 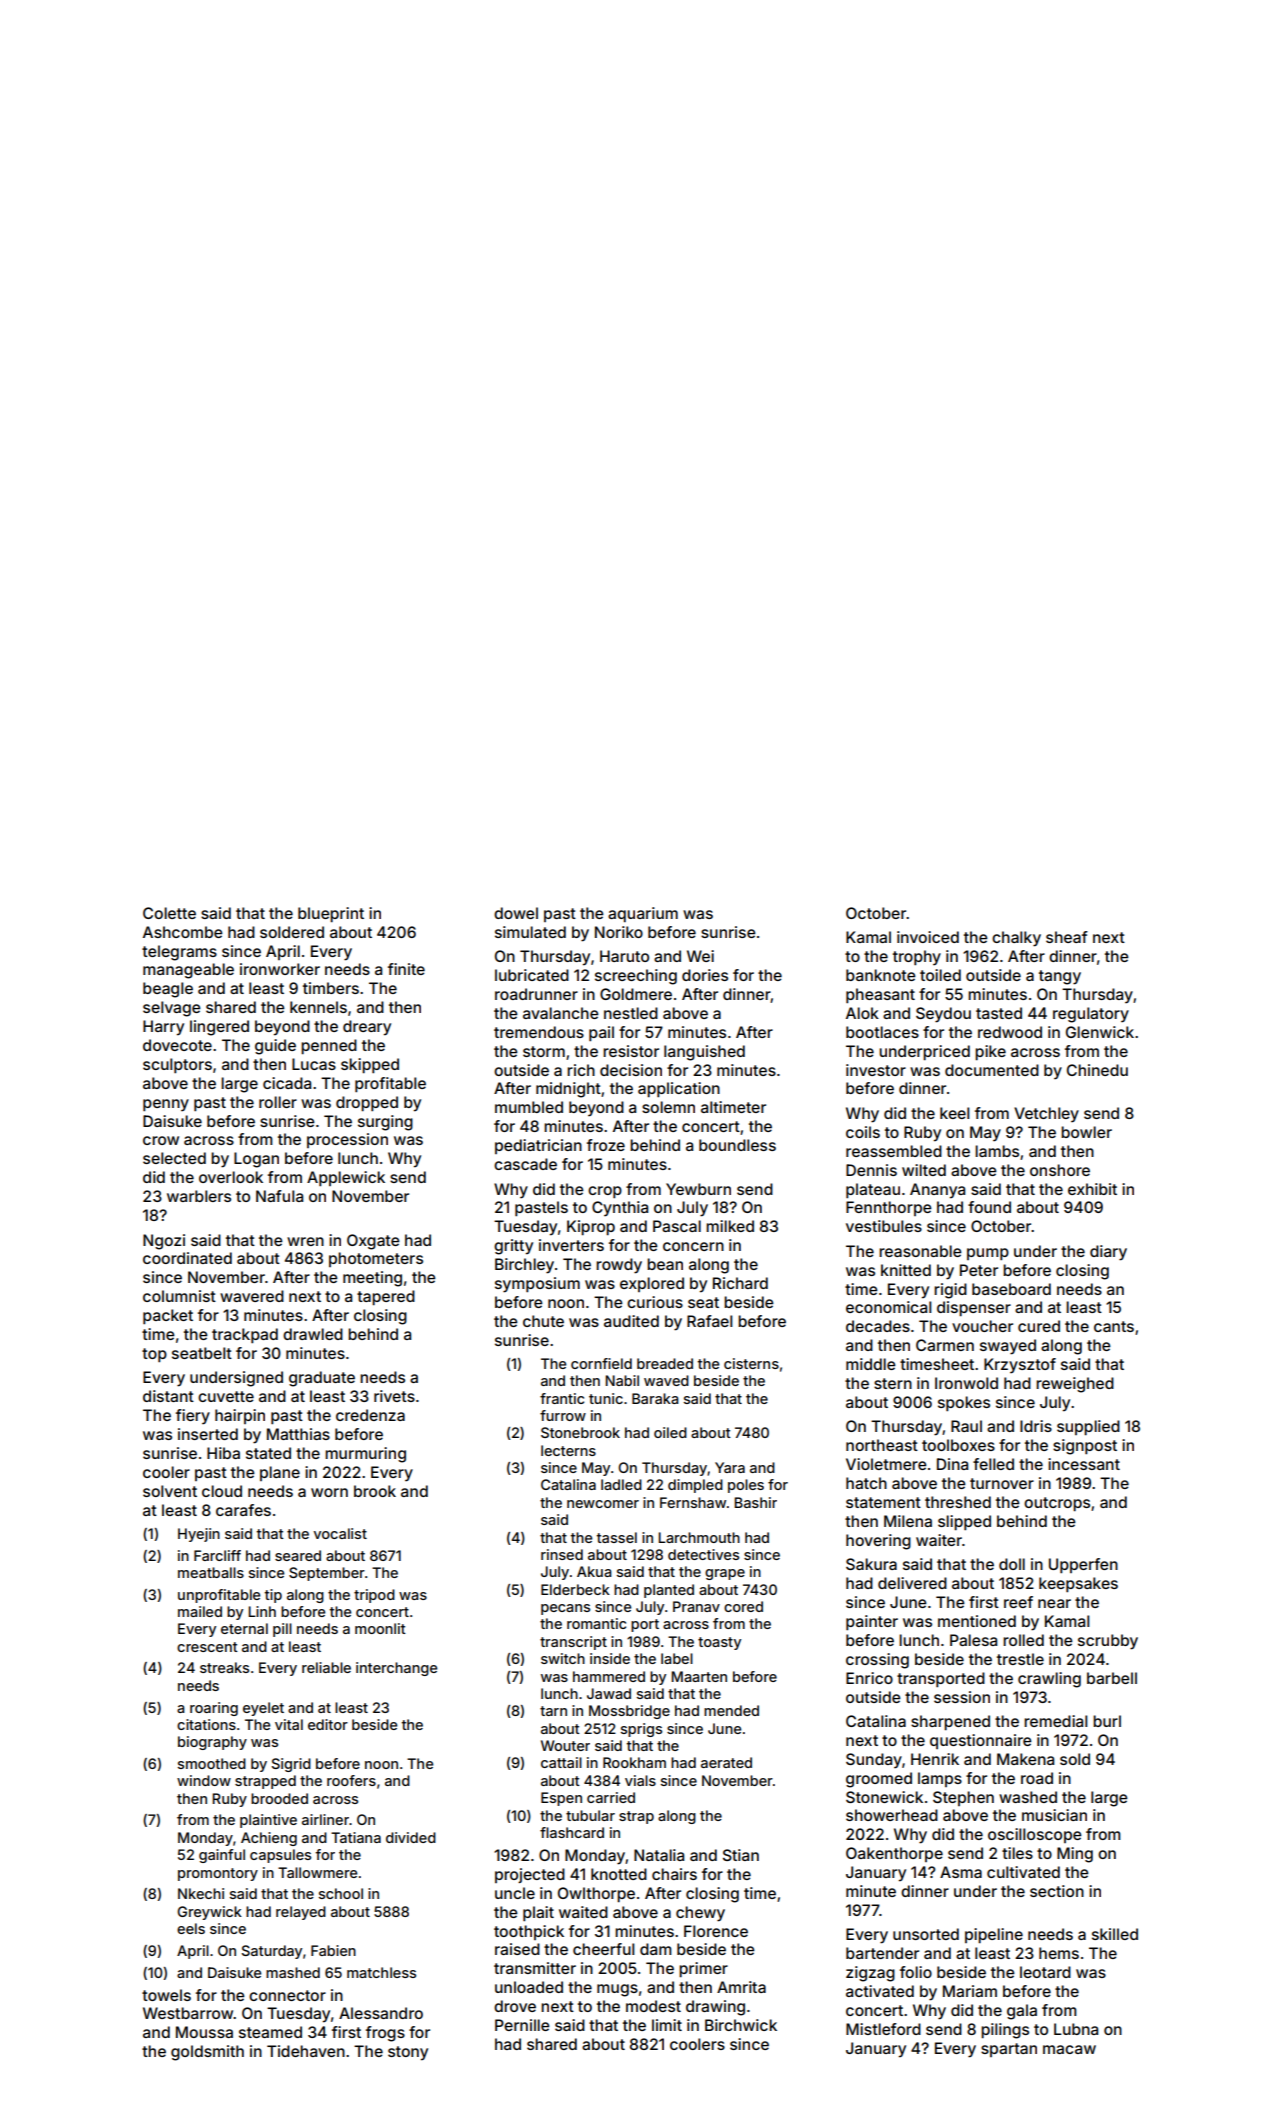 I want to click on waiter, so click(x=939, y=1540).
